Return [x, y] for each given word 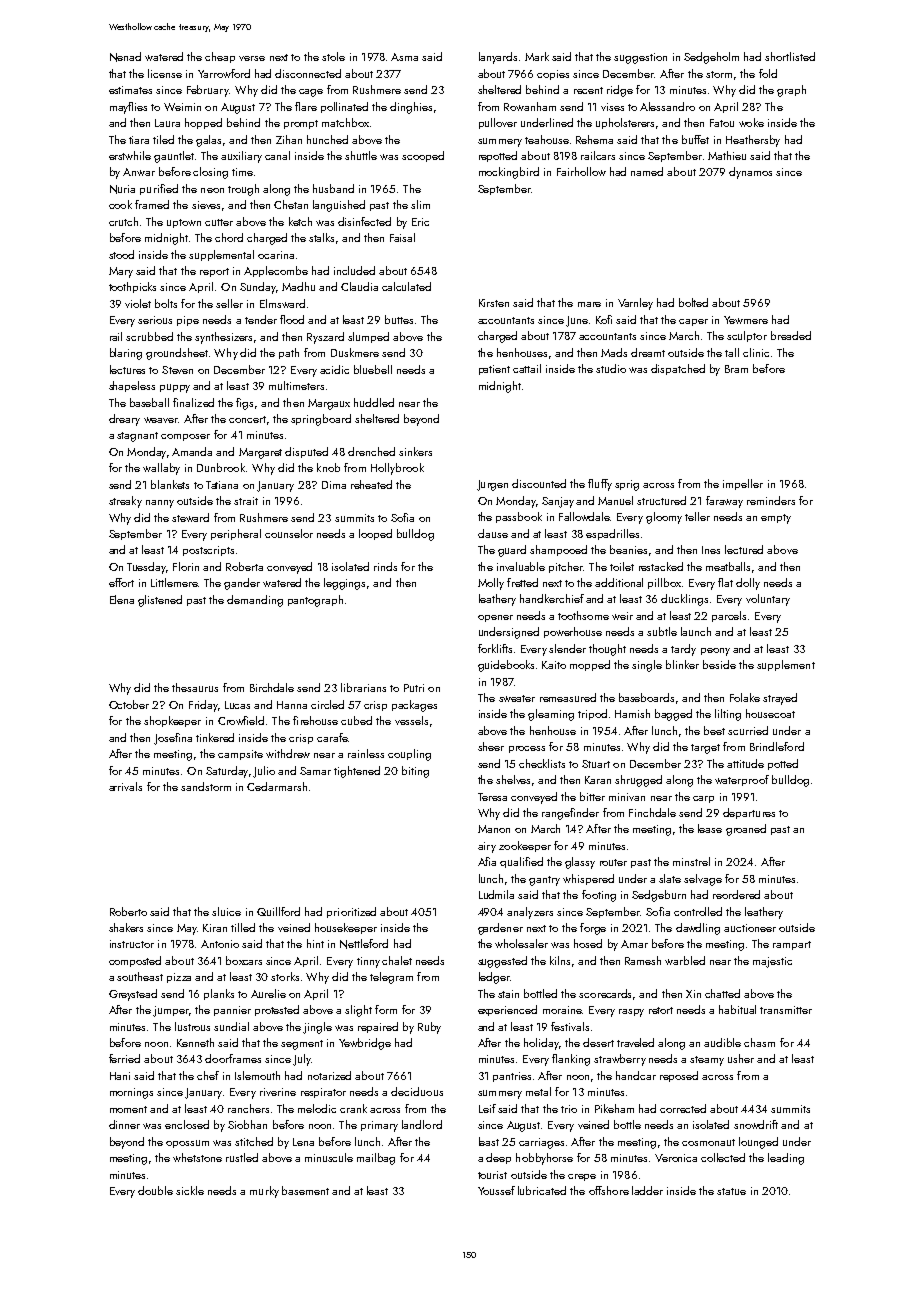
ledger [494, 978]
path [289, 353]
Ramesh [643, 960]
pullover [498, 123]
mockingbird [509, 173]
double [155, 1190]
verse [252, 58]
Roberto [128, 911]
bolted [693, 302]
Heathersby [753, 141]
